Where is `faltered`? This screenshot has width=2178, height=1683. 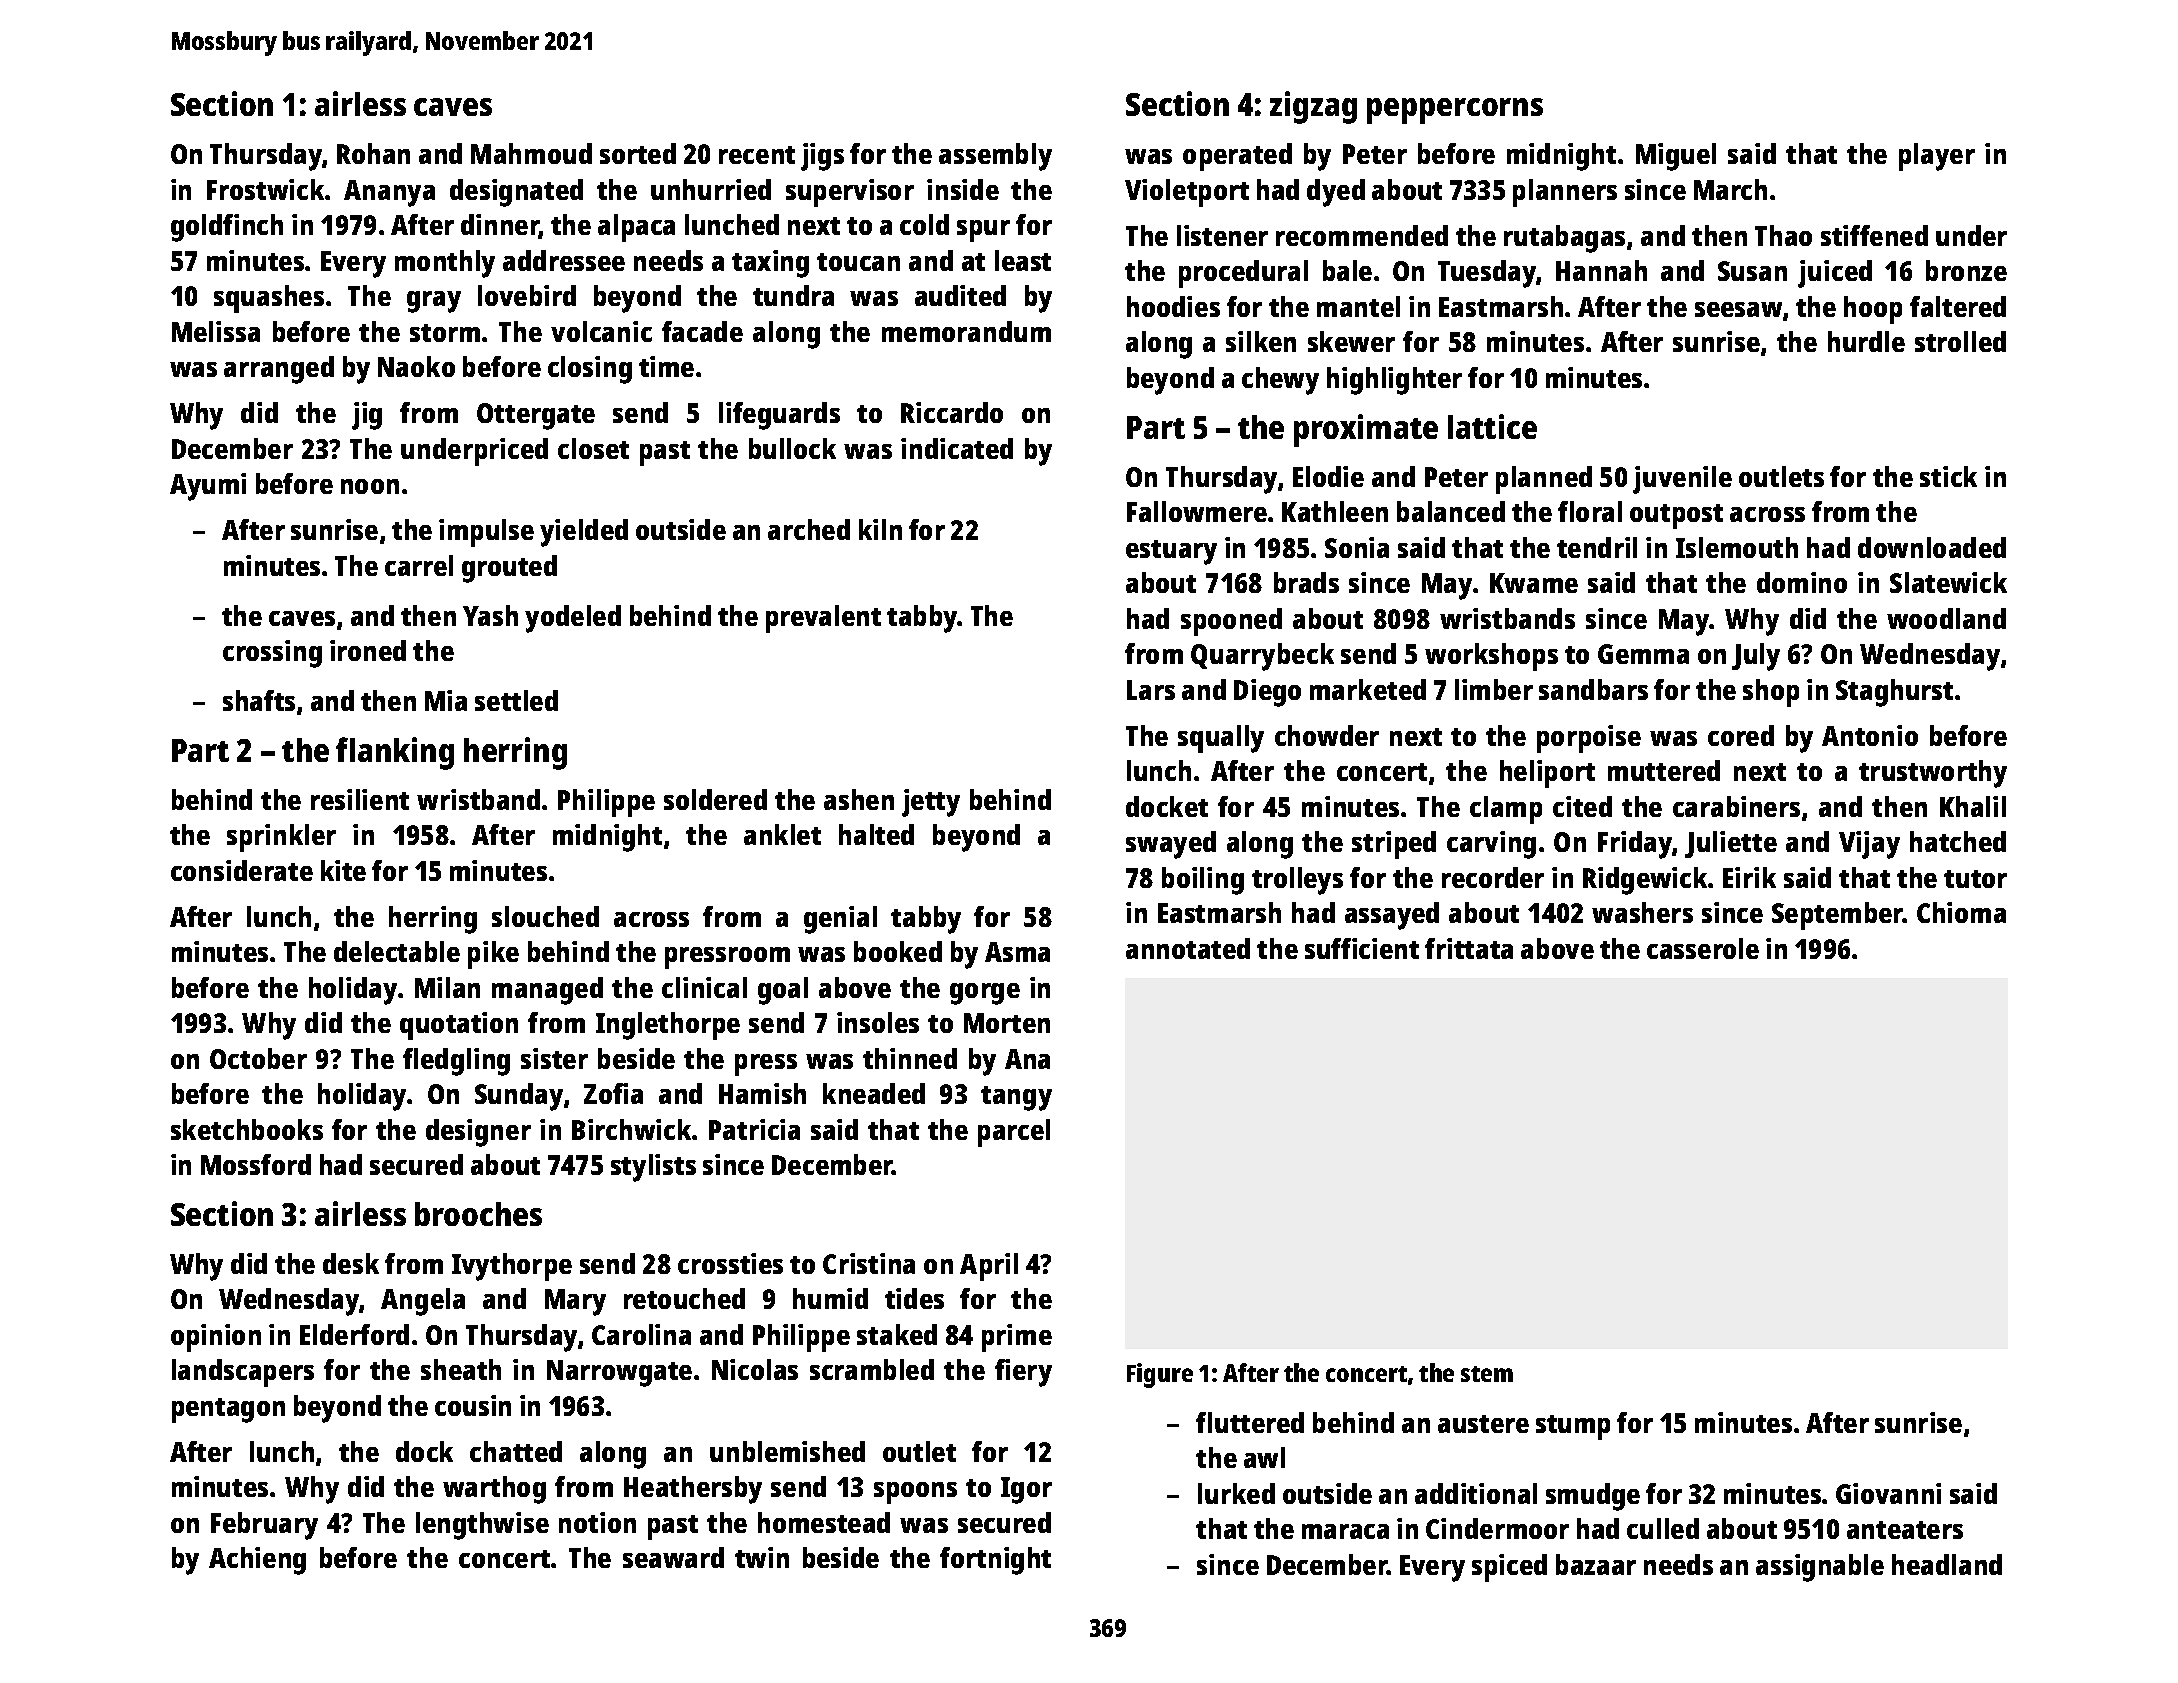
faltered is located at coordinates (1958, 306).
